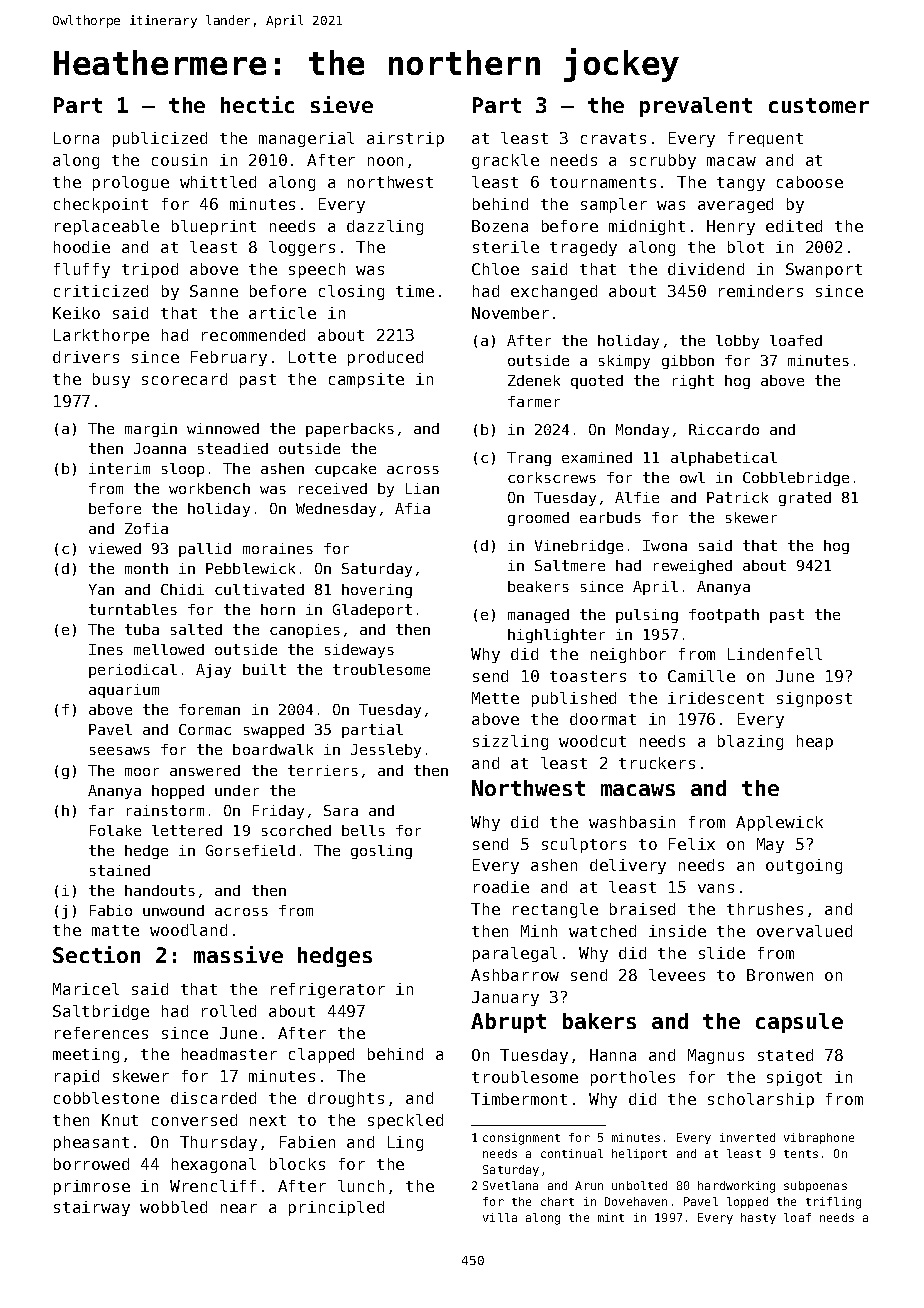  I want to click on scorecard, so click(184, 379).
